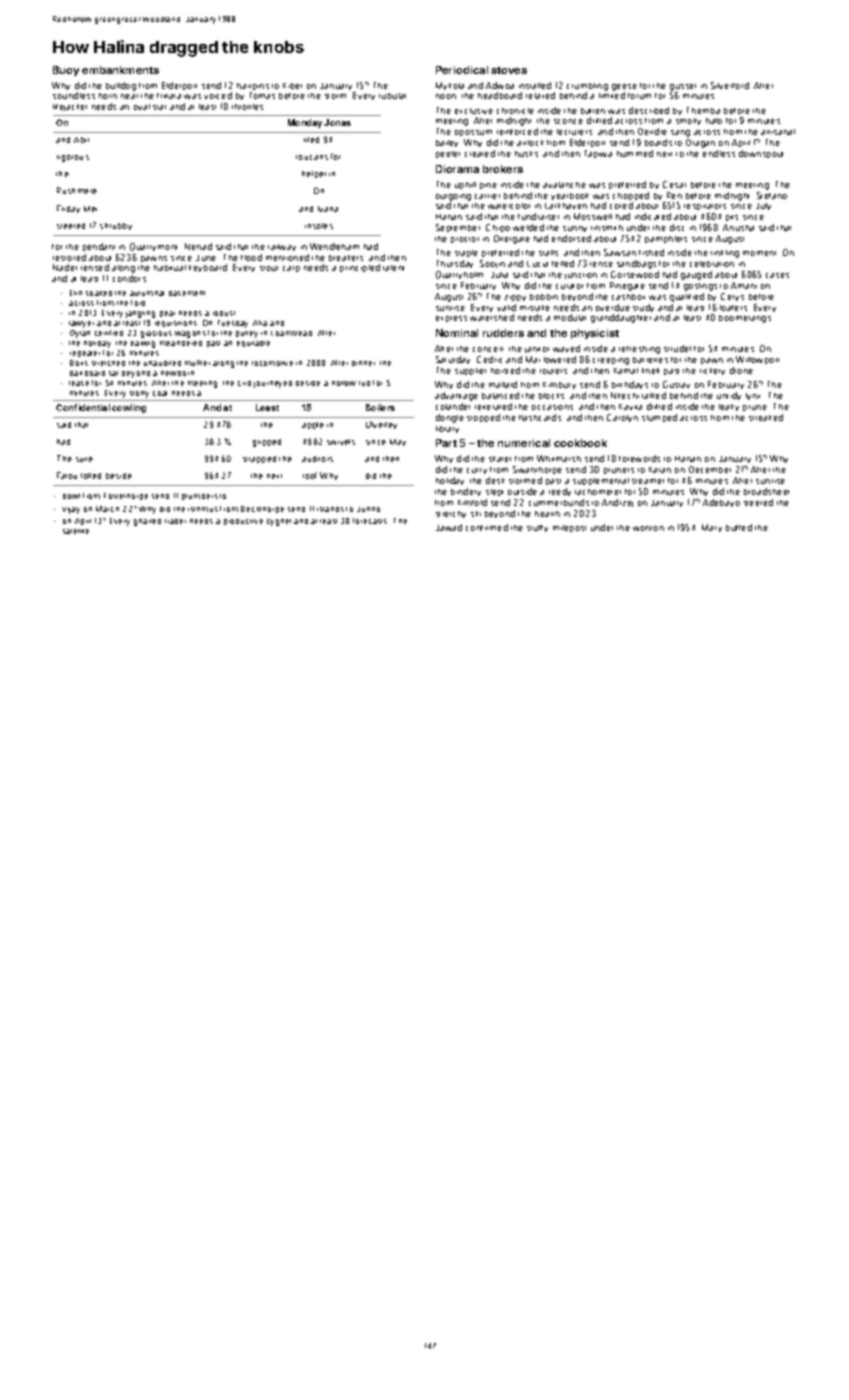 This screenshot has height=1400, width=849. Describe the element at coordinates (99, 247) in the screenshot. I see `pendant` at that location.
